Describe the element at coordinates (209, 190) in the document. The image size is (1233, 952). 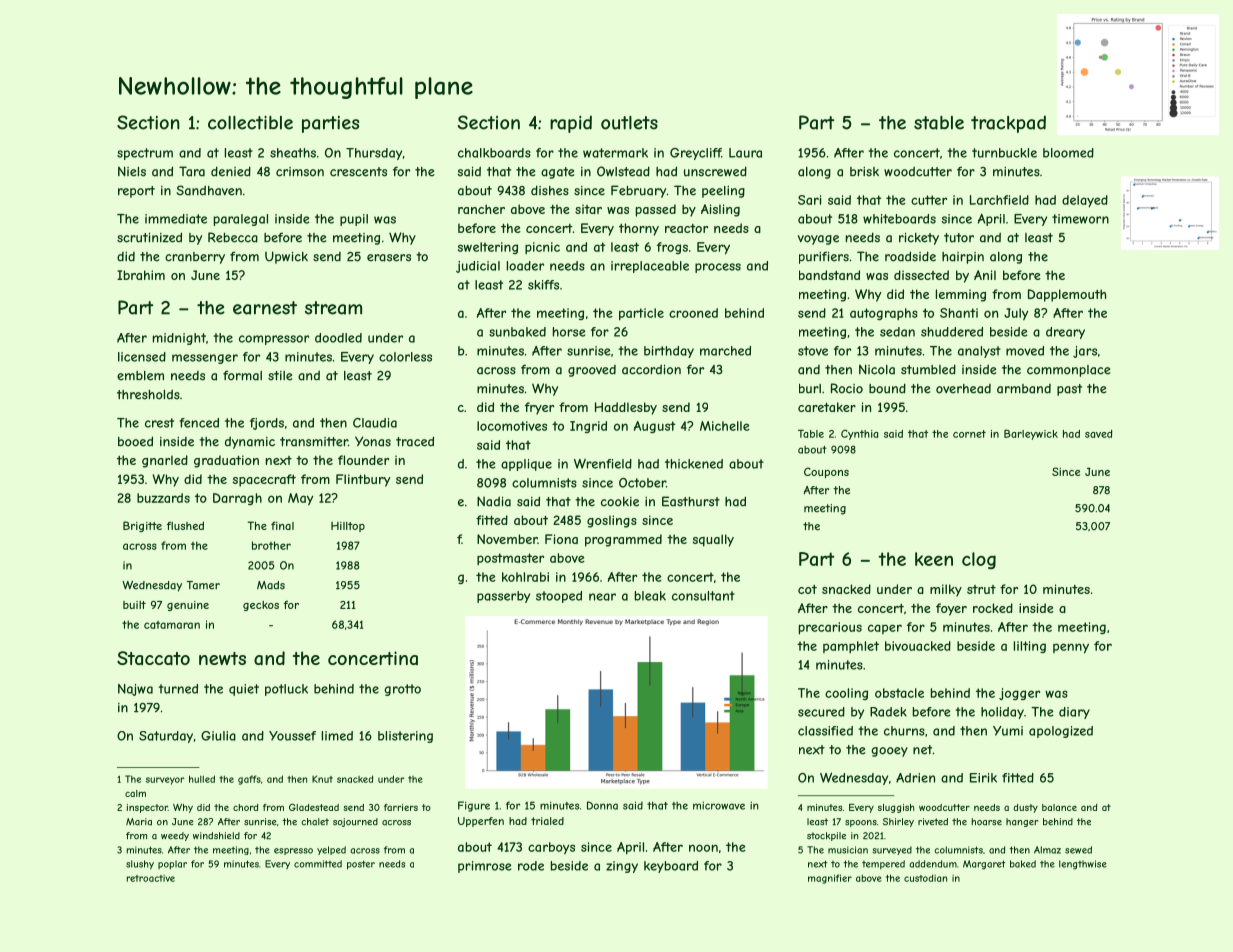
I see `Sandhaven` at that location.
